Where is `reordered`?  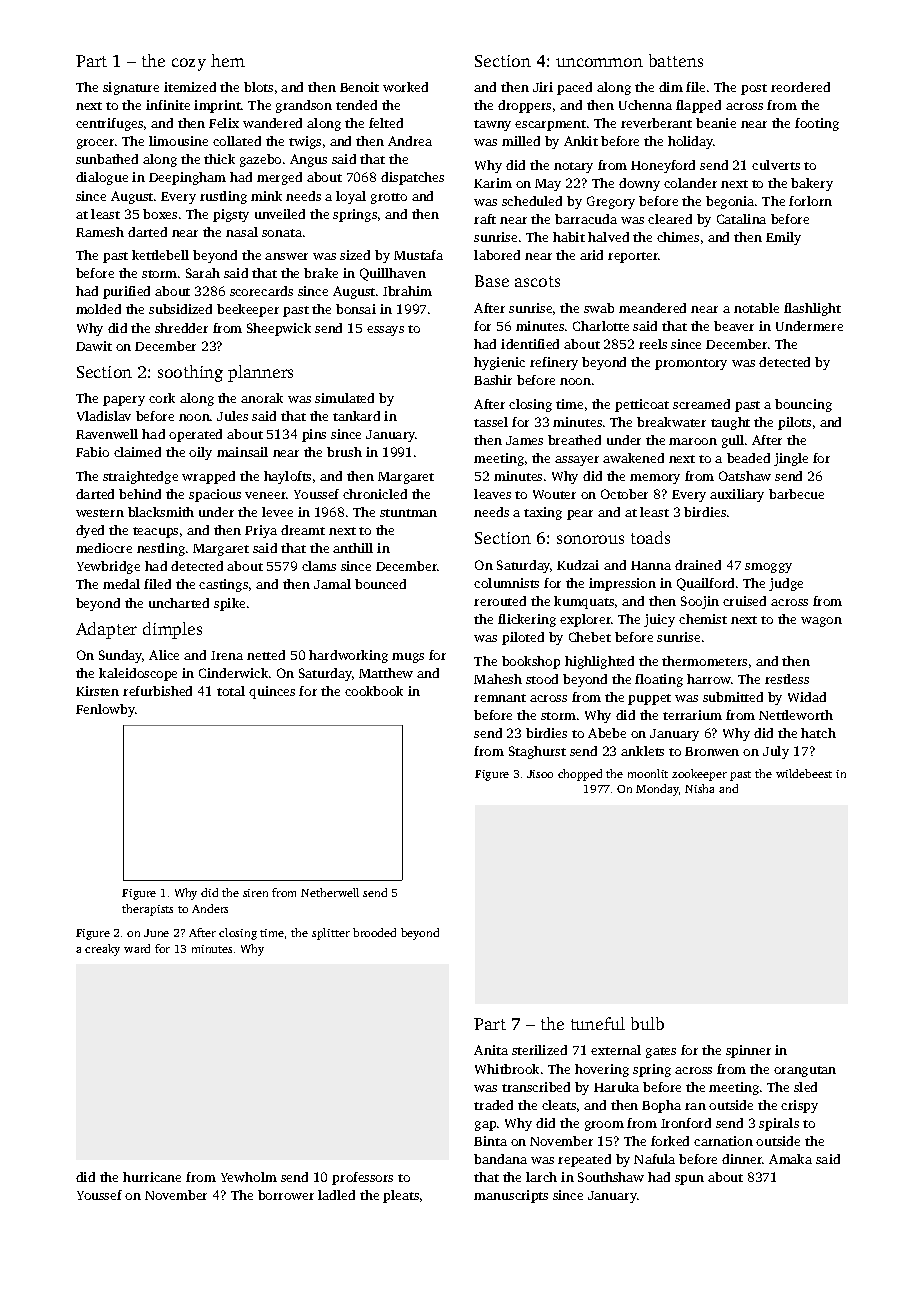
reordered is located at coordinates (800, 87).
